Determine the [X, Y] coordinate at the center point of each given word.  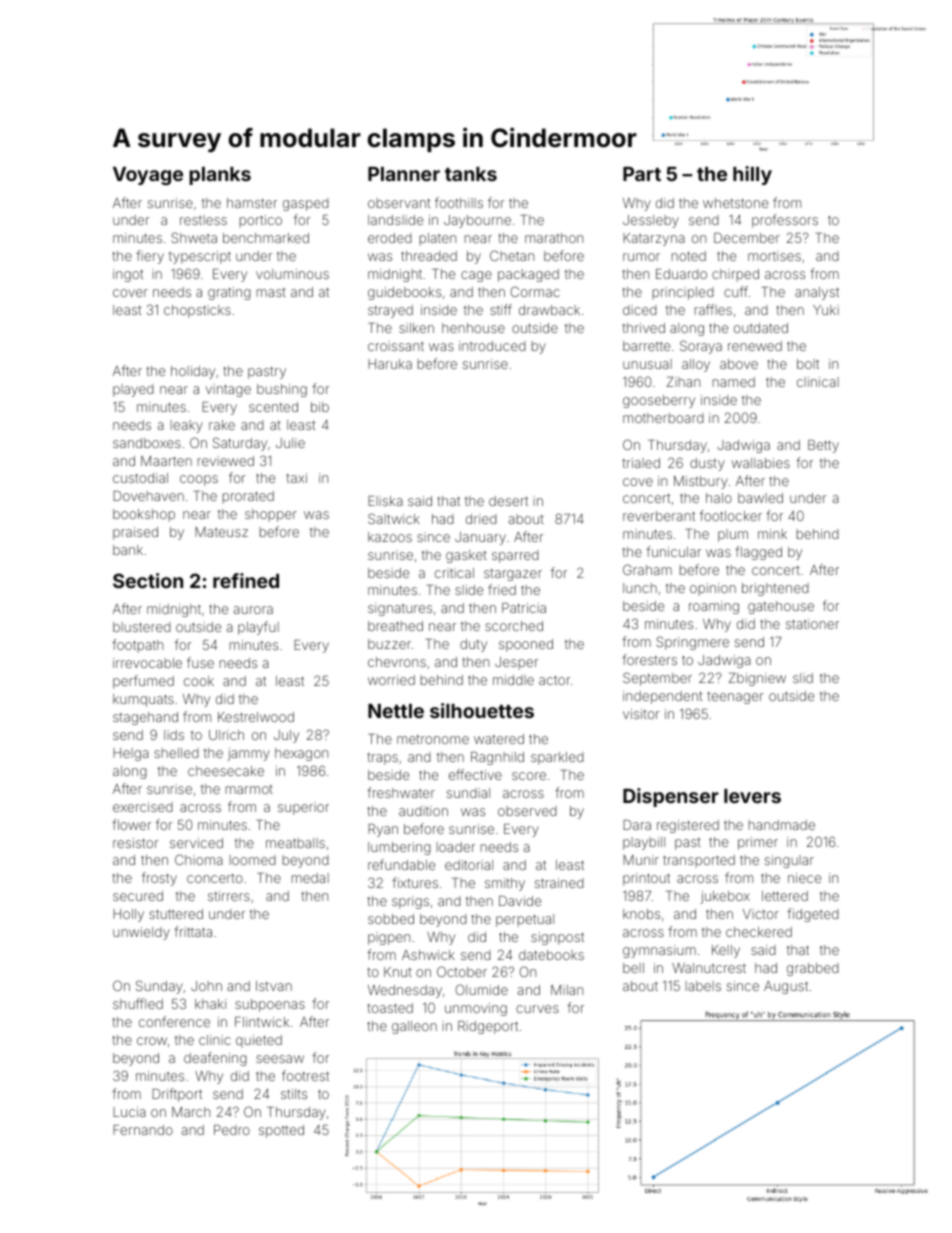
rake [222, 425]
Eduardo [681, 274]
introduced [492, 346]
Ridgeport [488, 1027]
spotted [281, 1131]
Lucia [129, 1112]
